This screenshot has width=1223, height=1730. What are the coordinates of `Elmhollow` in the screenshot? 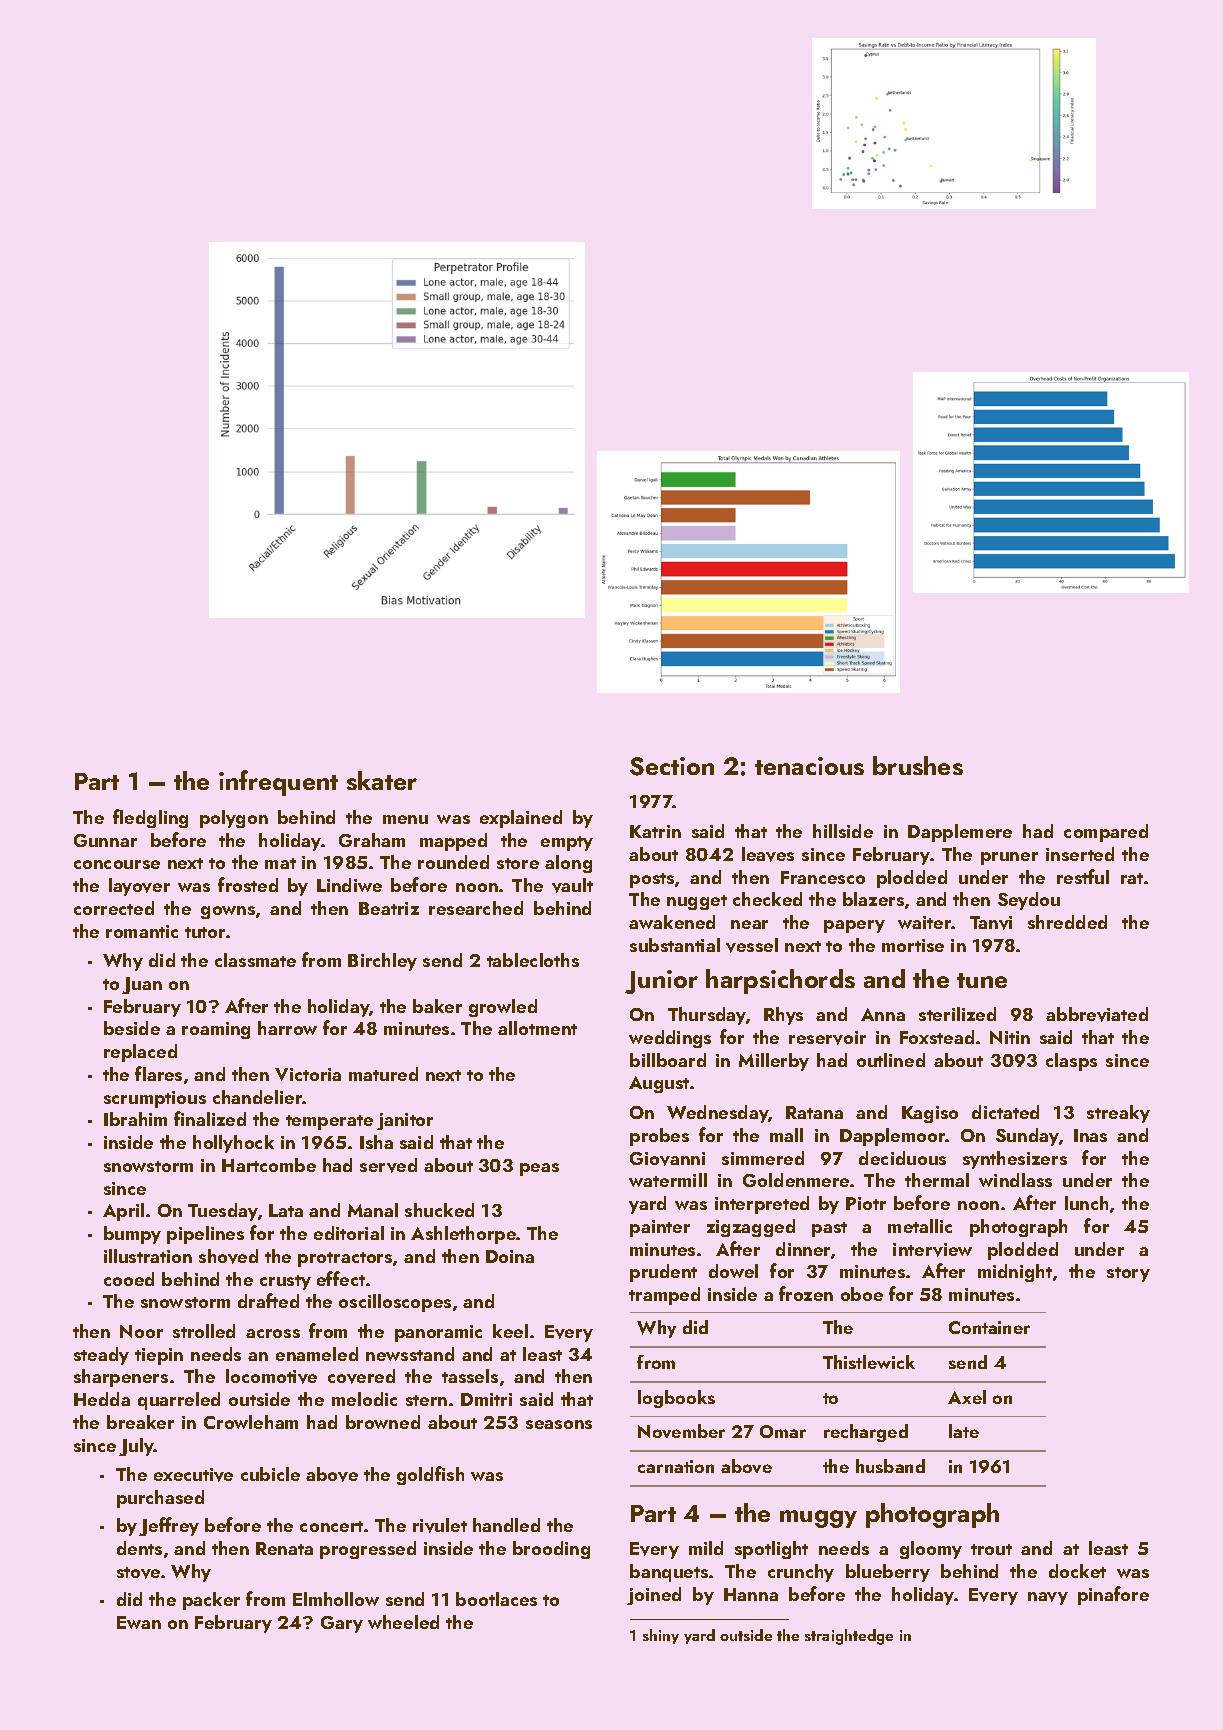 It's located at (336, 1599).
